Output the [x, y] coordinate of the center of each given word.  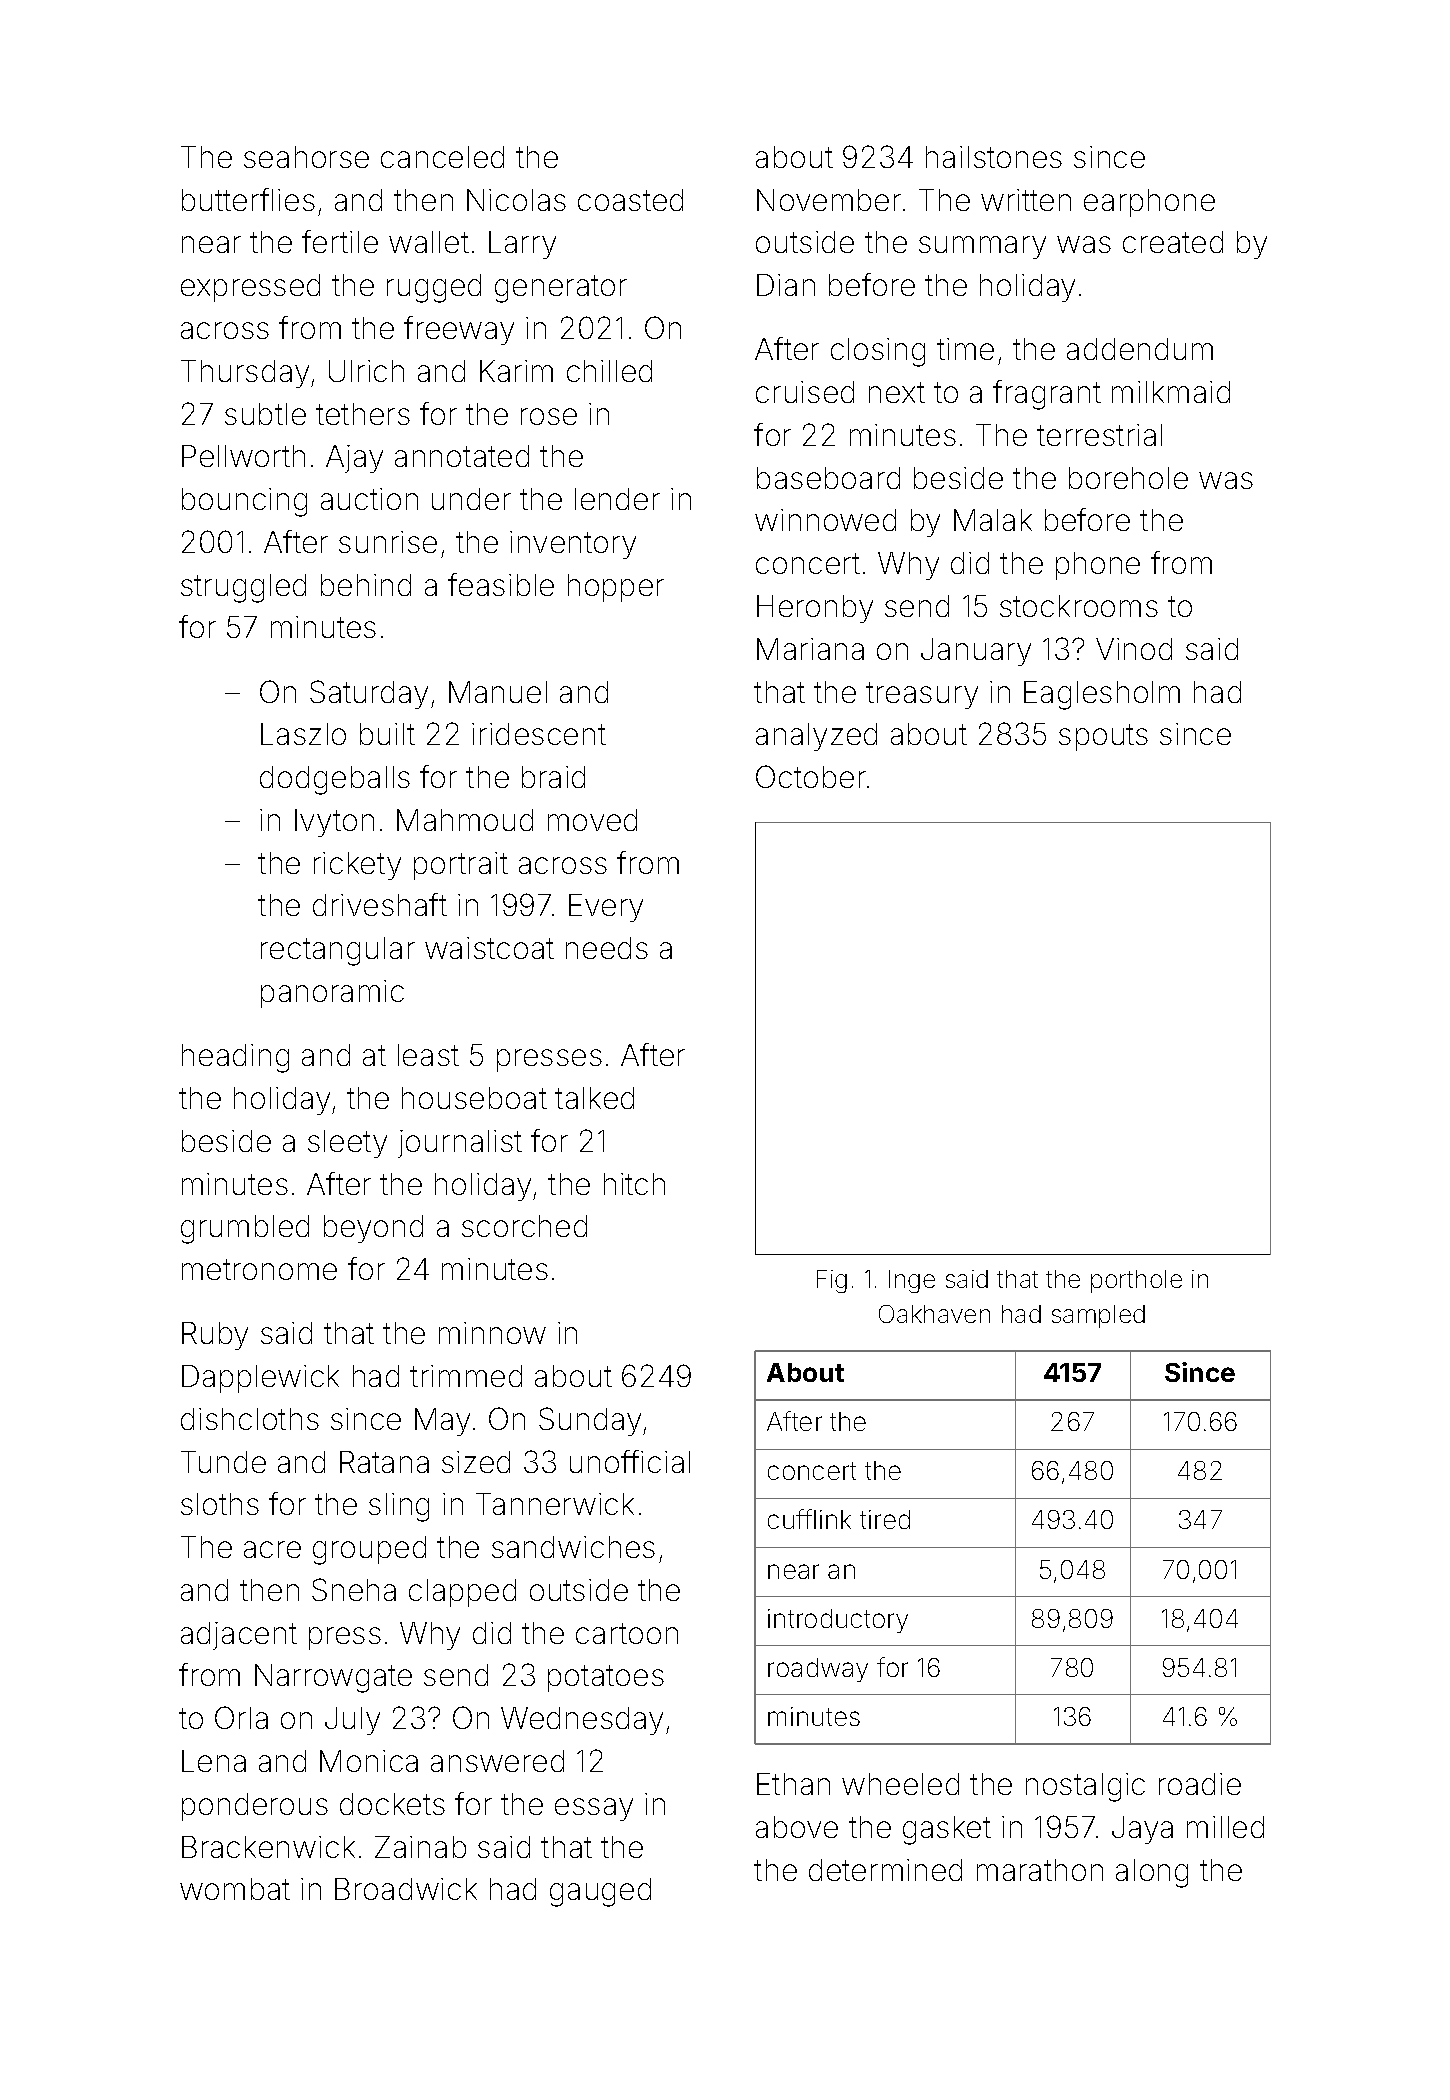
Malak [993, 520]
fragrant [1047, 395]
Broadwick [406, 1889]
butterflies [248, 199]
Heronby [815, 609]
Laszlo [303, 734]
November [829, 200]
